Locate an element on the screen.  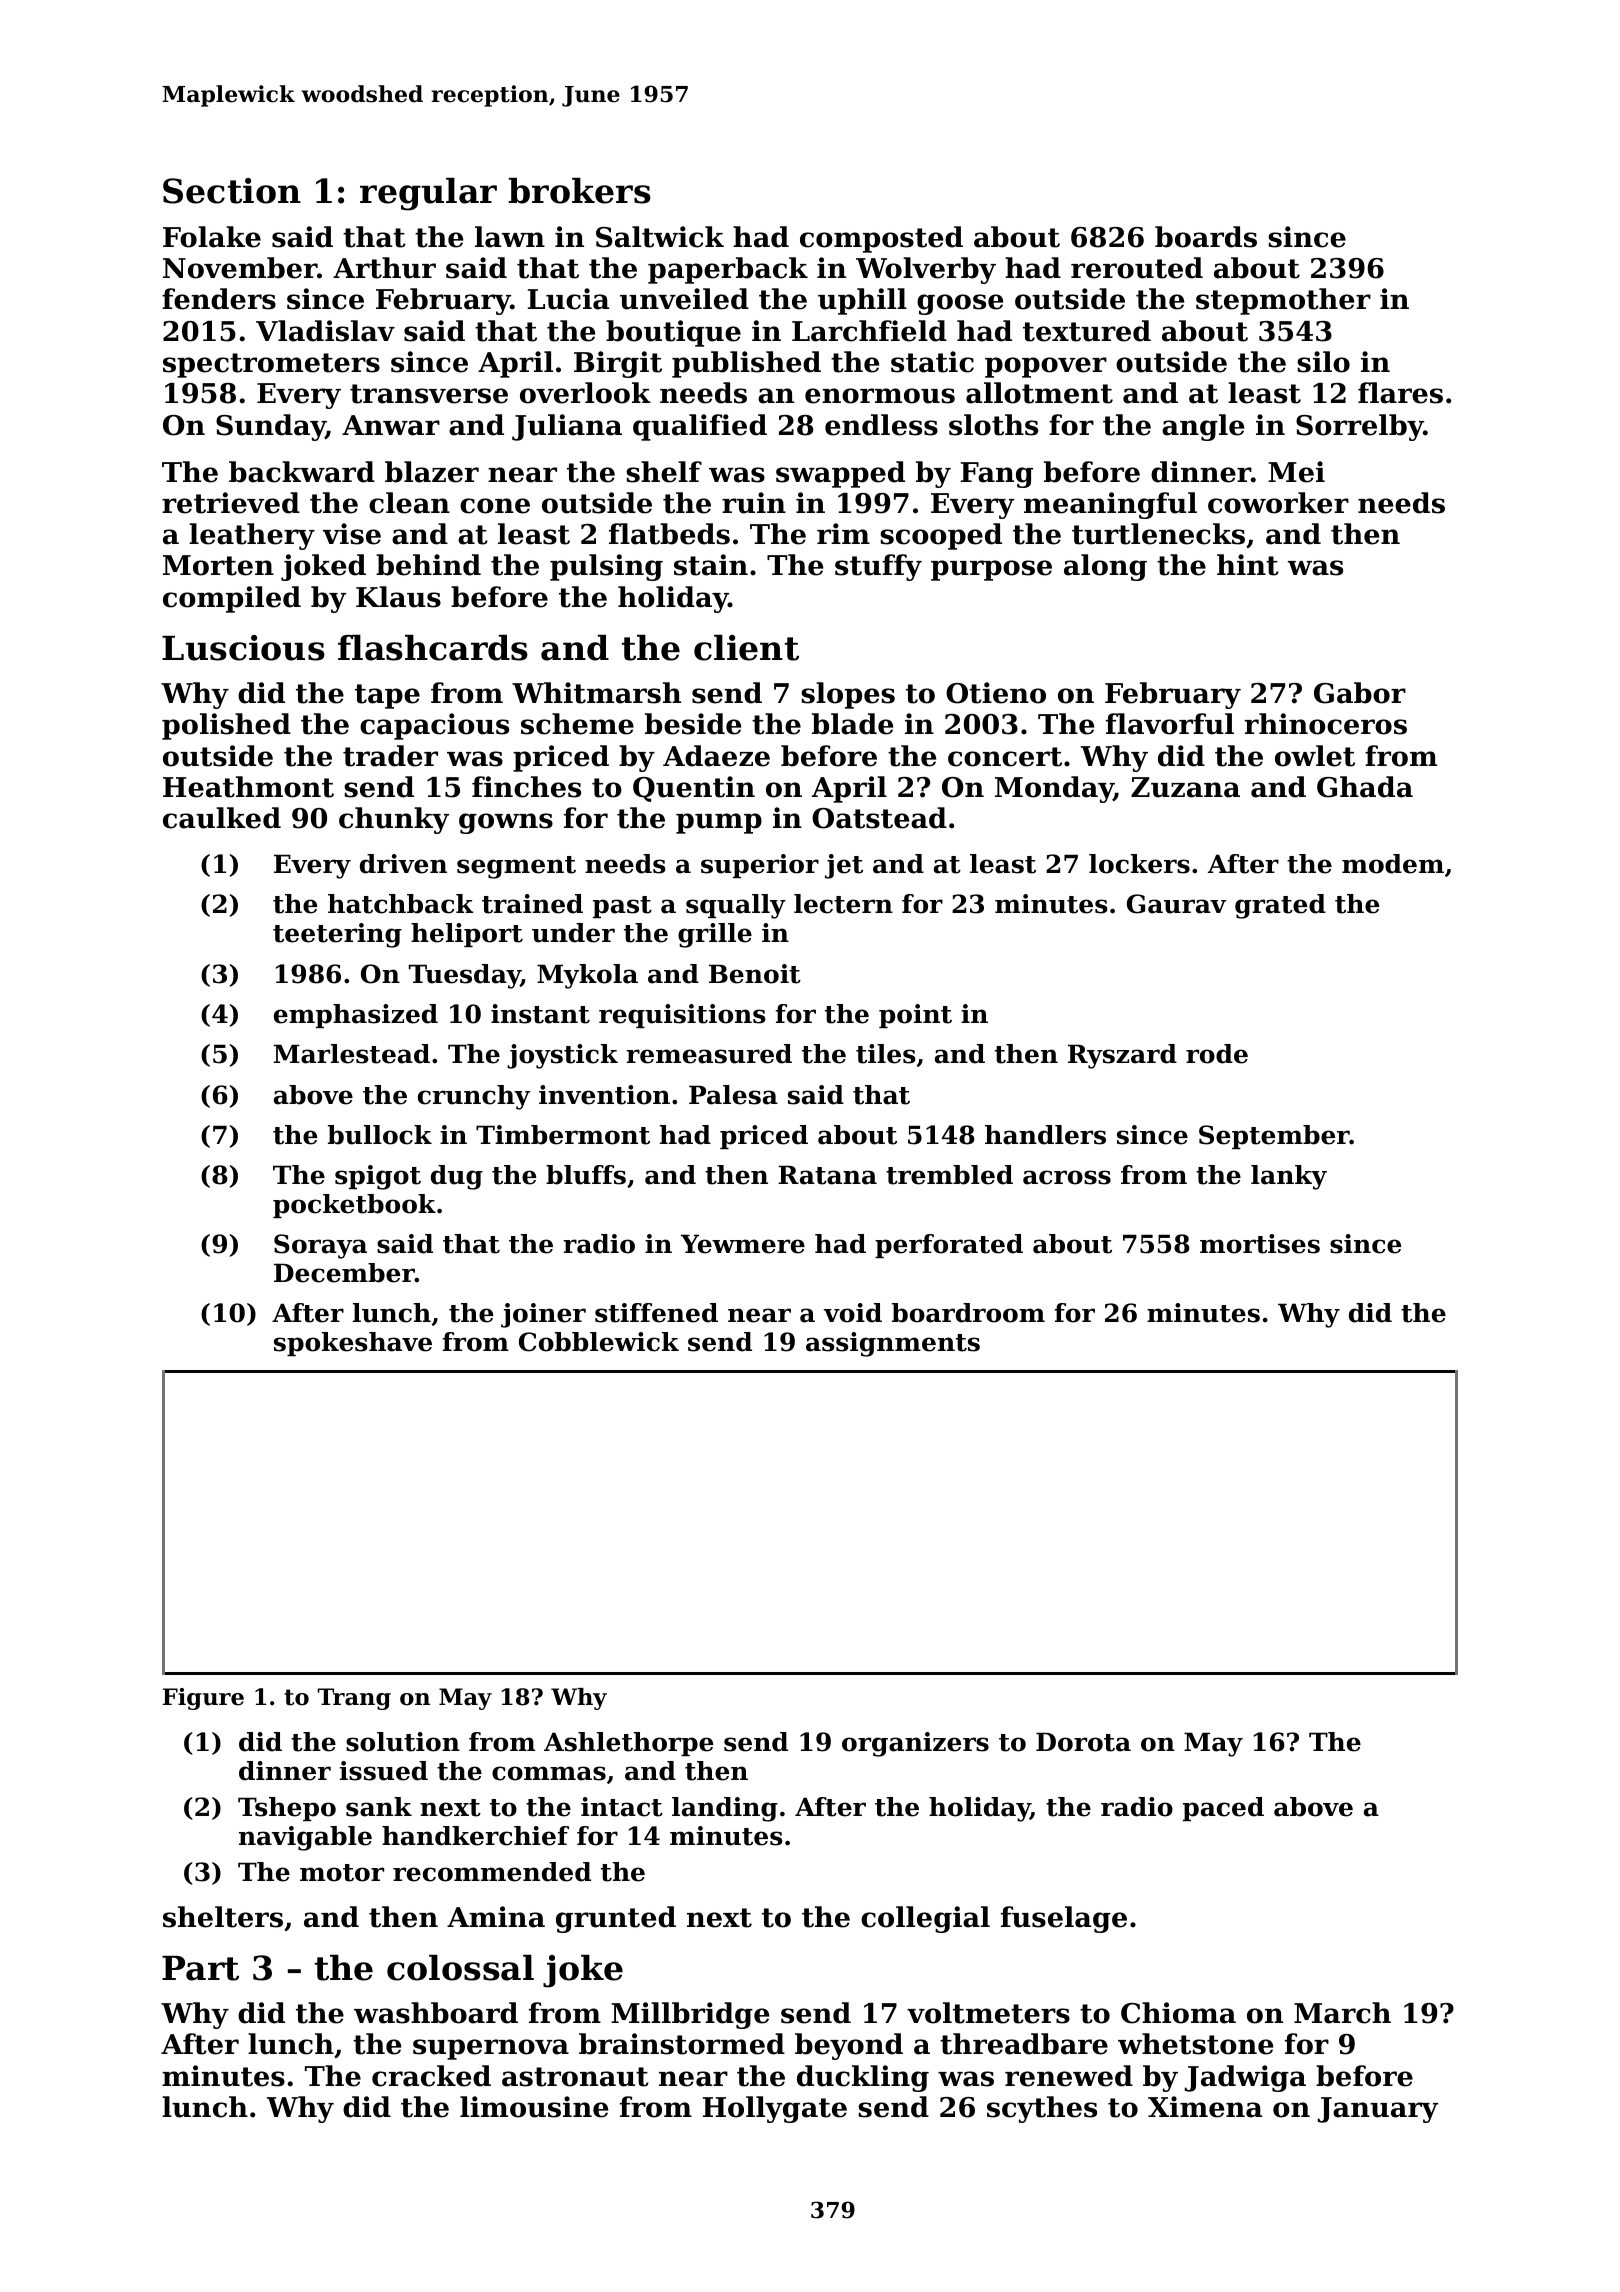
pocketbook is located at coordinates (354, 1206).
